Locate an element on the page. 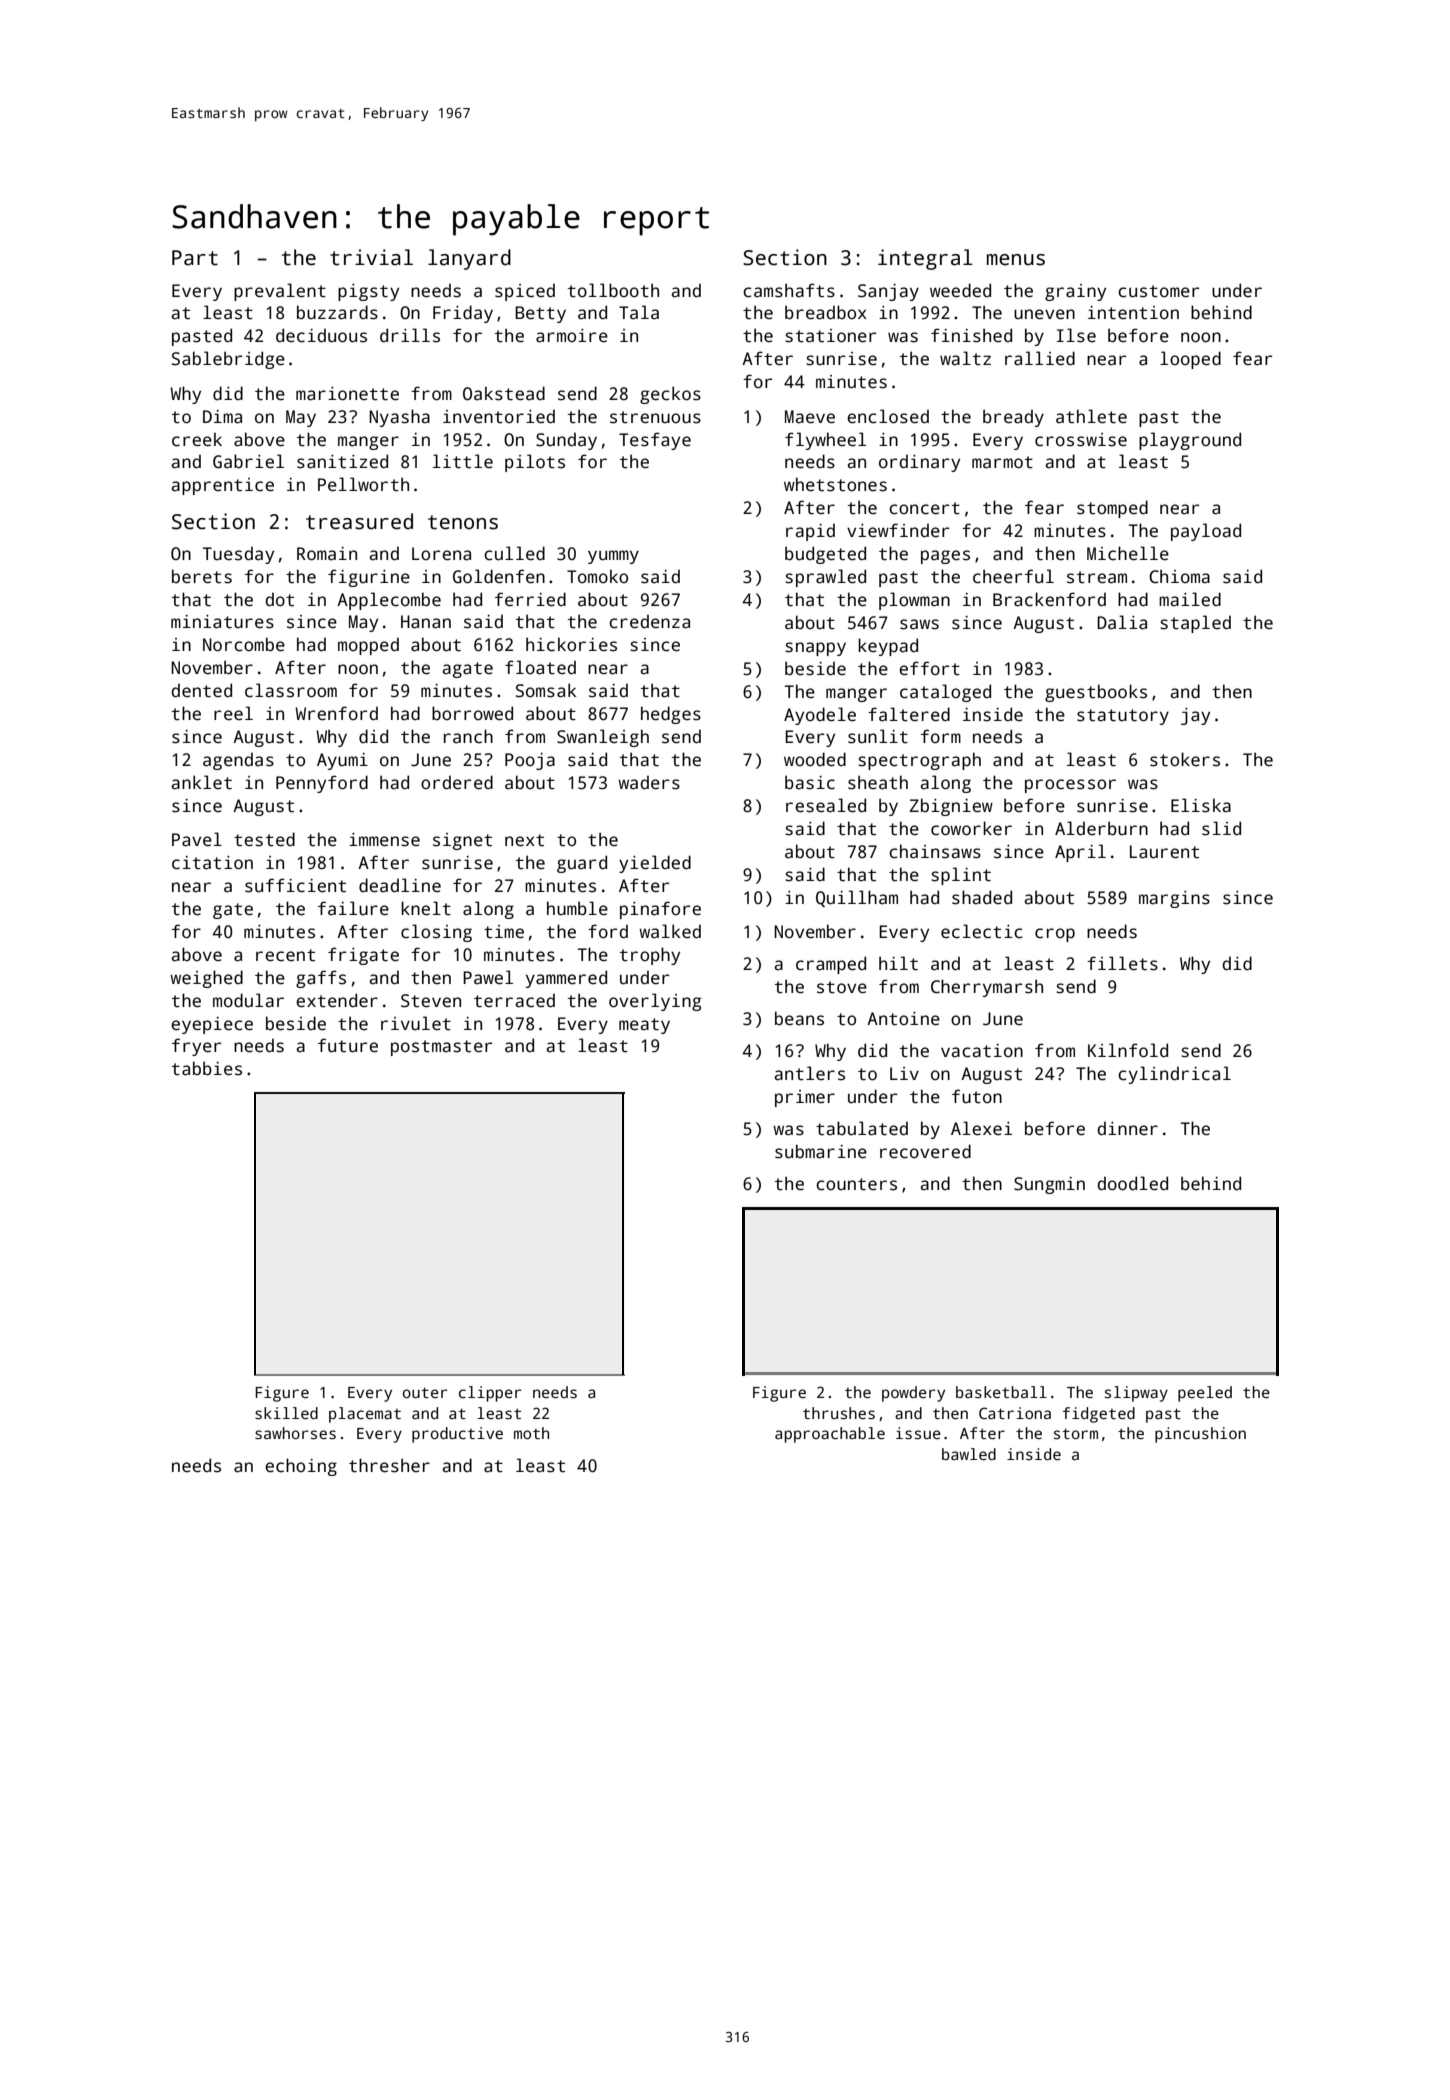 Image resolution: width=1450 pixels, height=2100 pixels. peeled is located at coordinates (1205, 1394).
